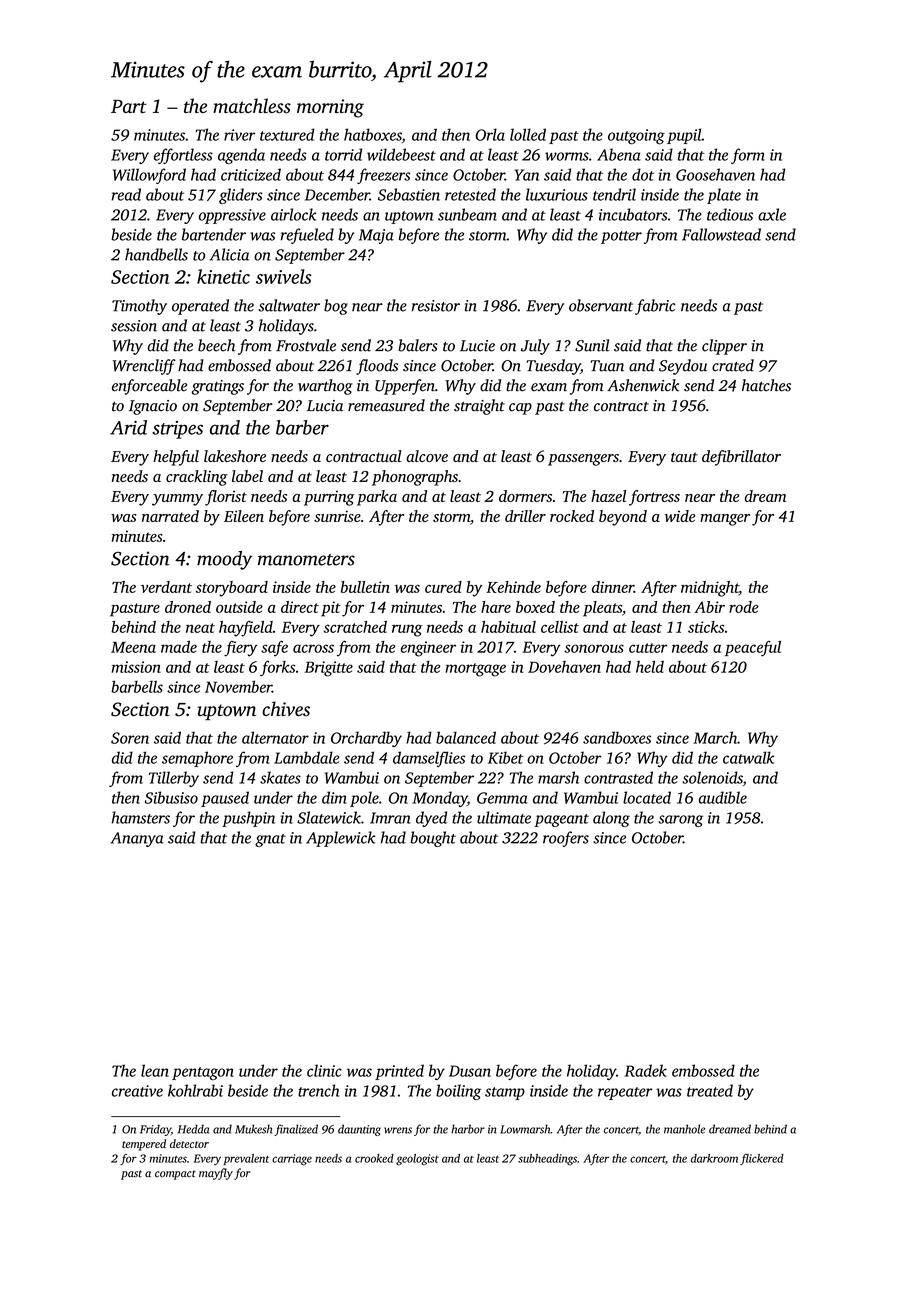 The image size is (908, 1316). I want to click on clinic, so click(324, 1070).
